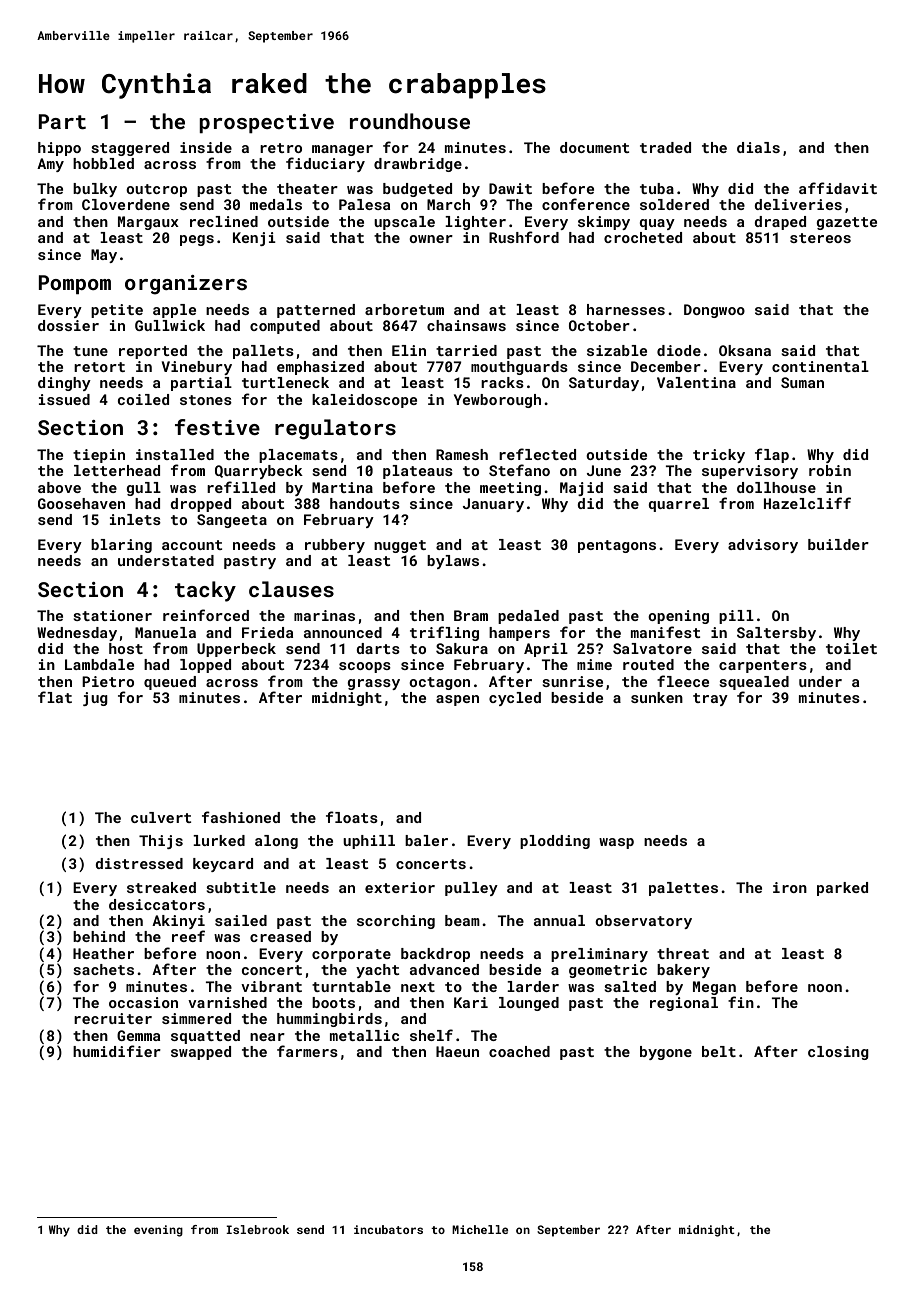 The height and width of the page is (1308, 924). What do you see at coordinates (515, 699) in the page?
I see `cycled` at bounding box center [515, 699].
